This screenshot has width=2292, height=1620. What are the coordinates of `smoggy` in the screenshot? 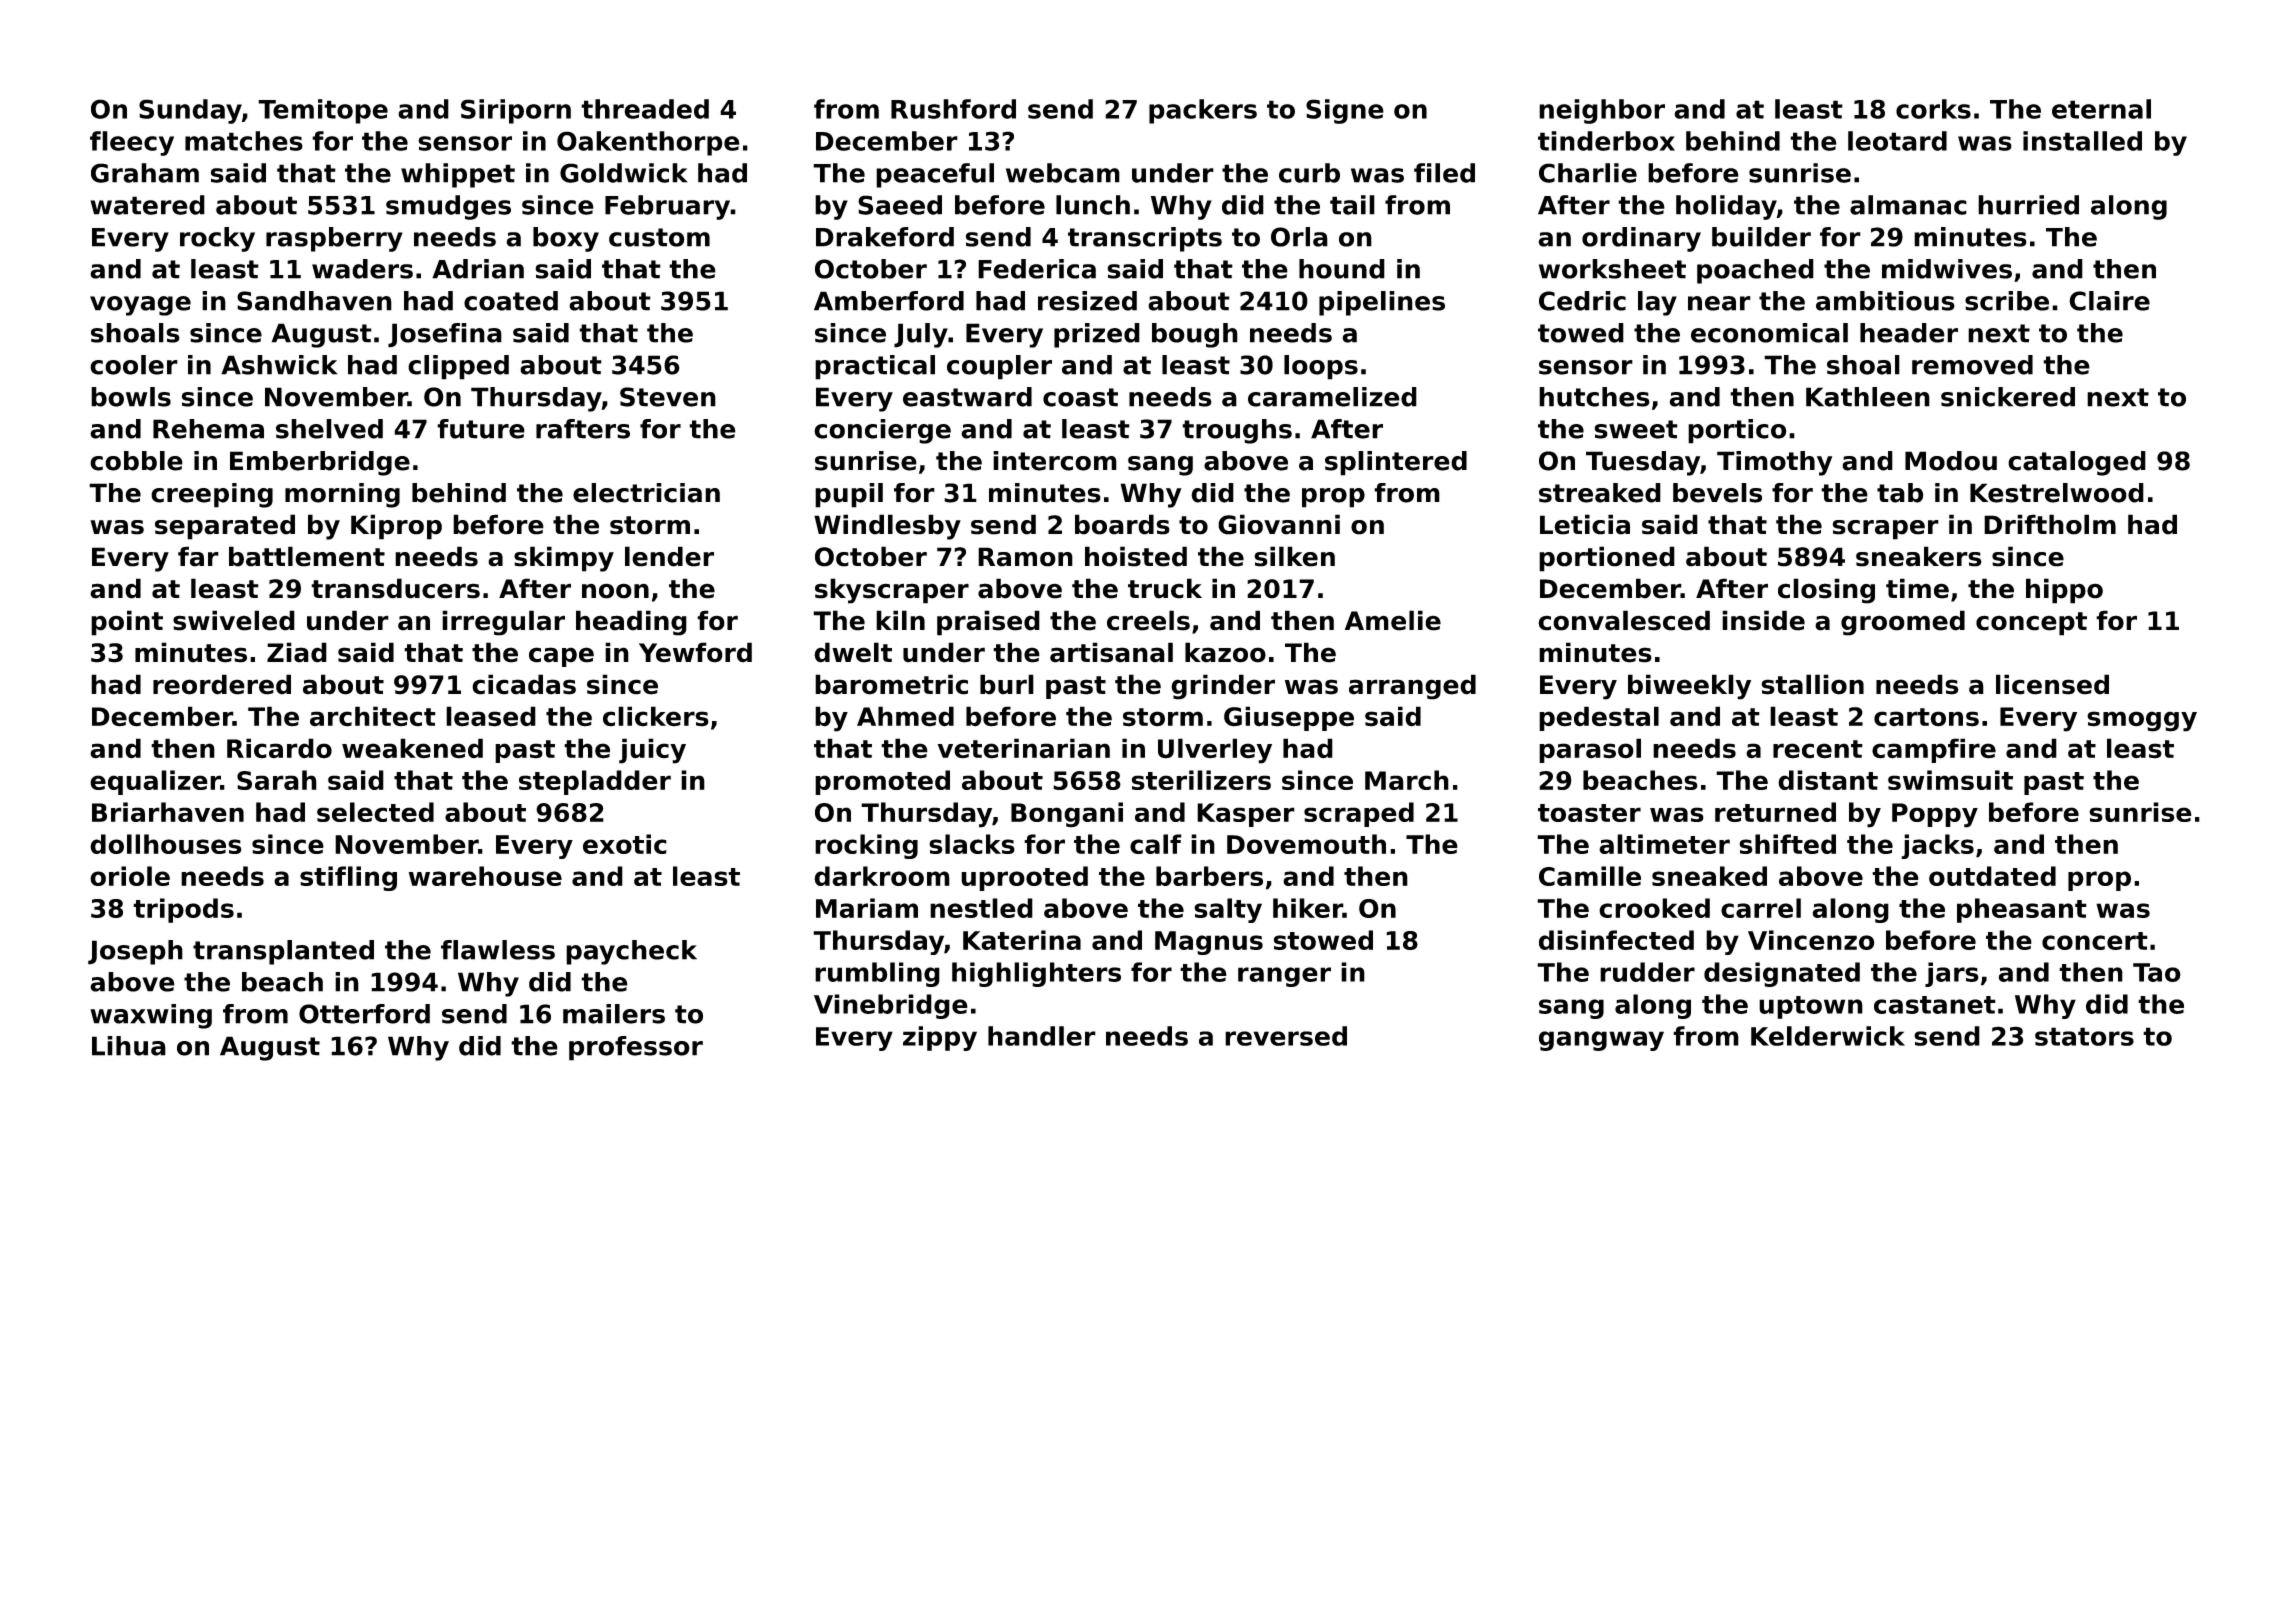 It's located at (2142, 721).
